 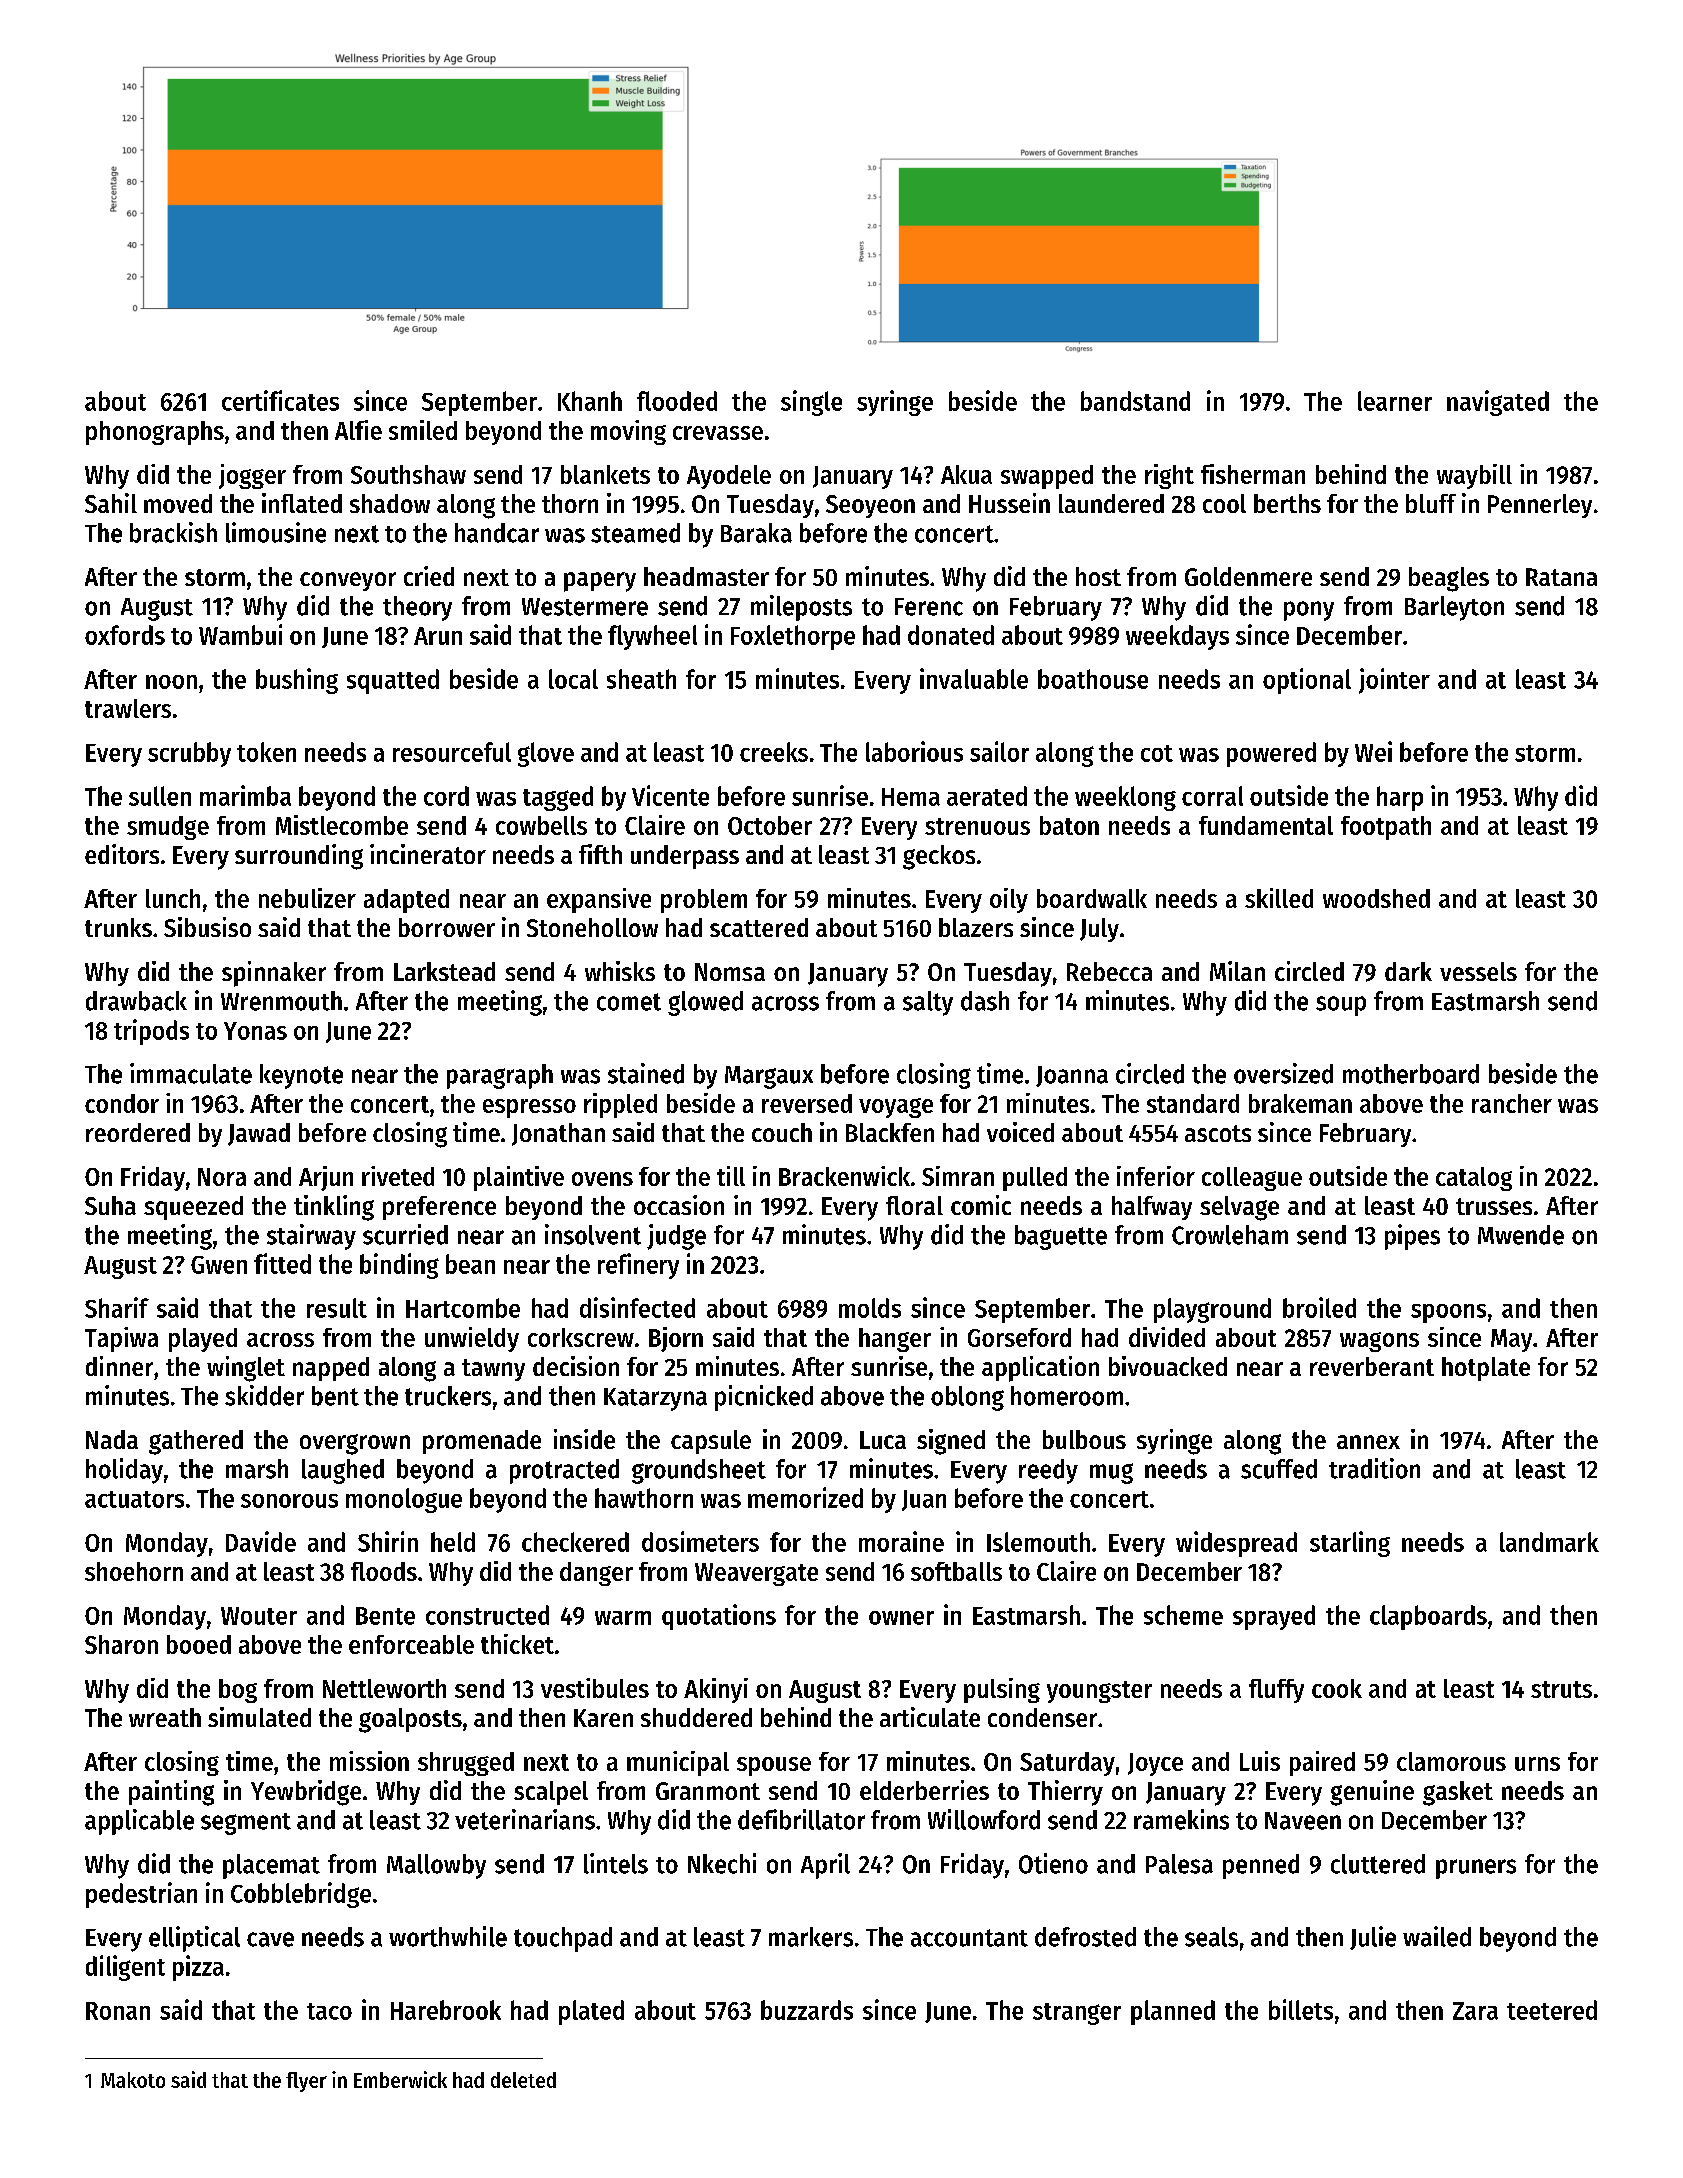 I want to click on bandstand, so click(x=1135, y=401).
